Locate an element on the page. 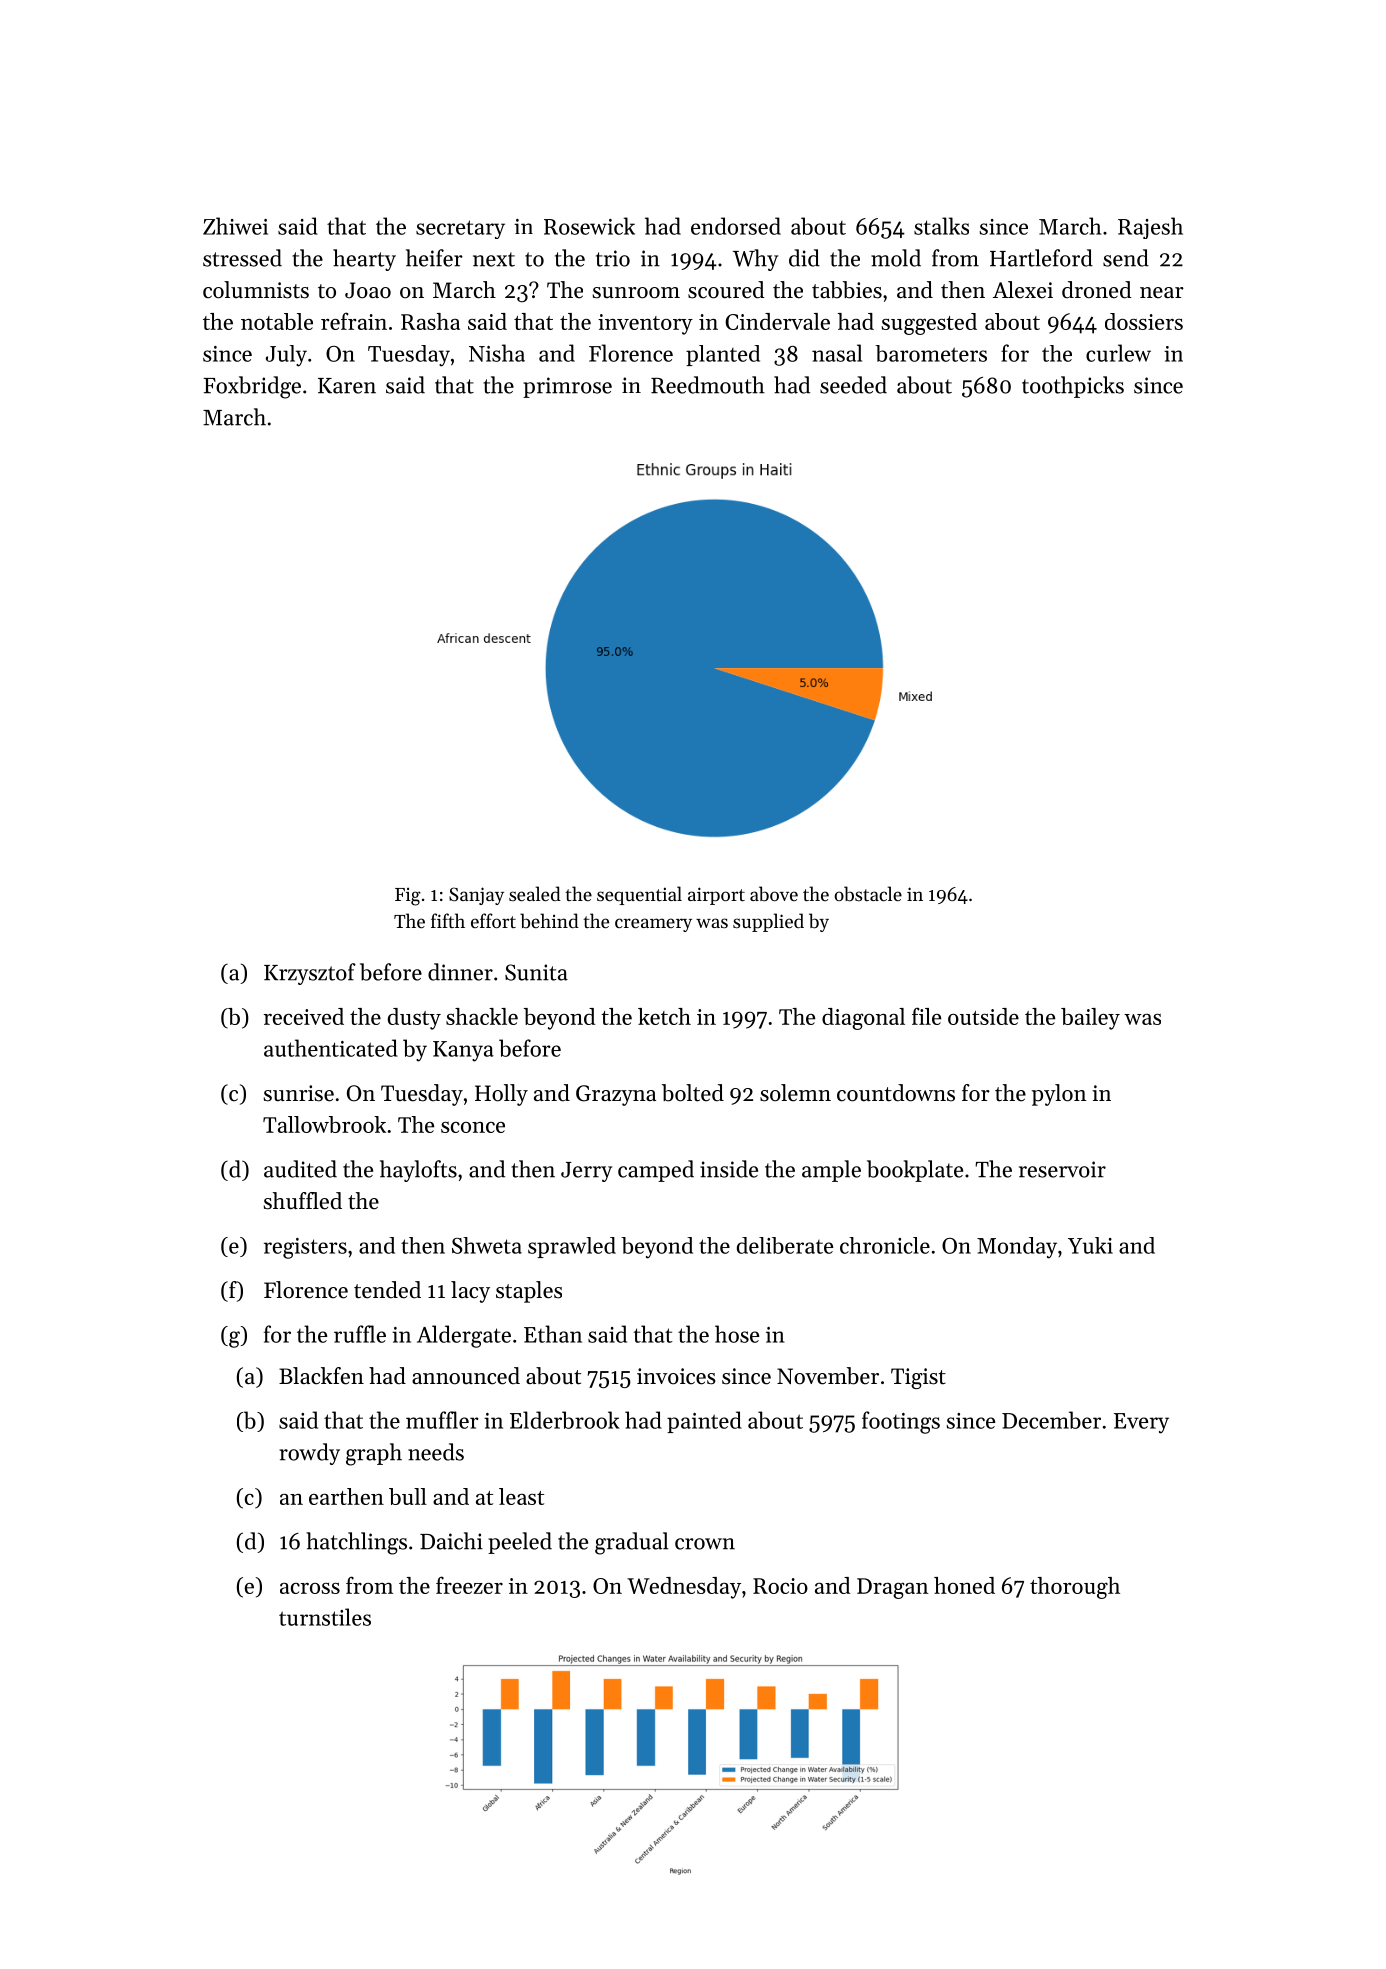 The image size is (1386, 1969). Reedmouth is located at coordinates (708, 385).
